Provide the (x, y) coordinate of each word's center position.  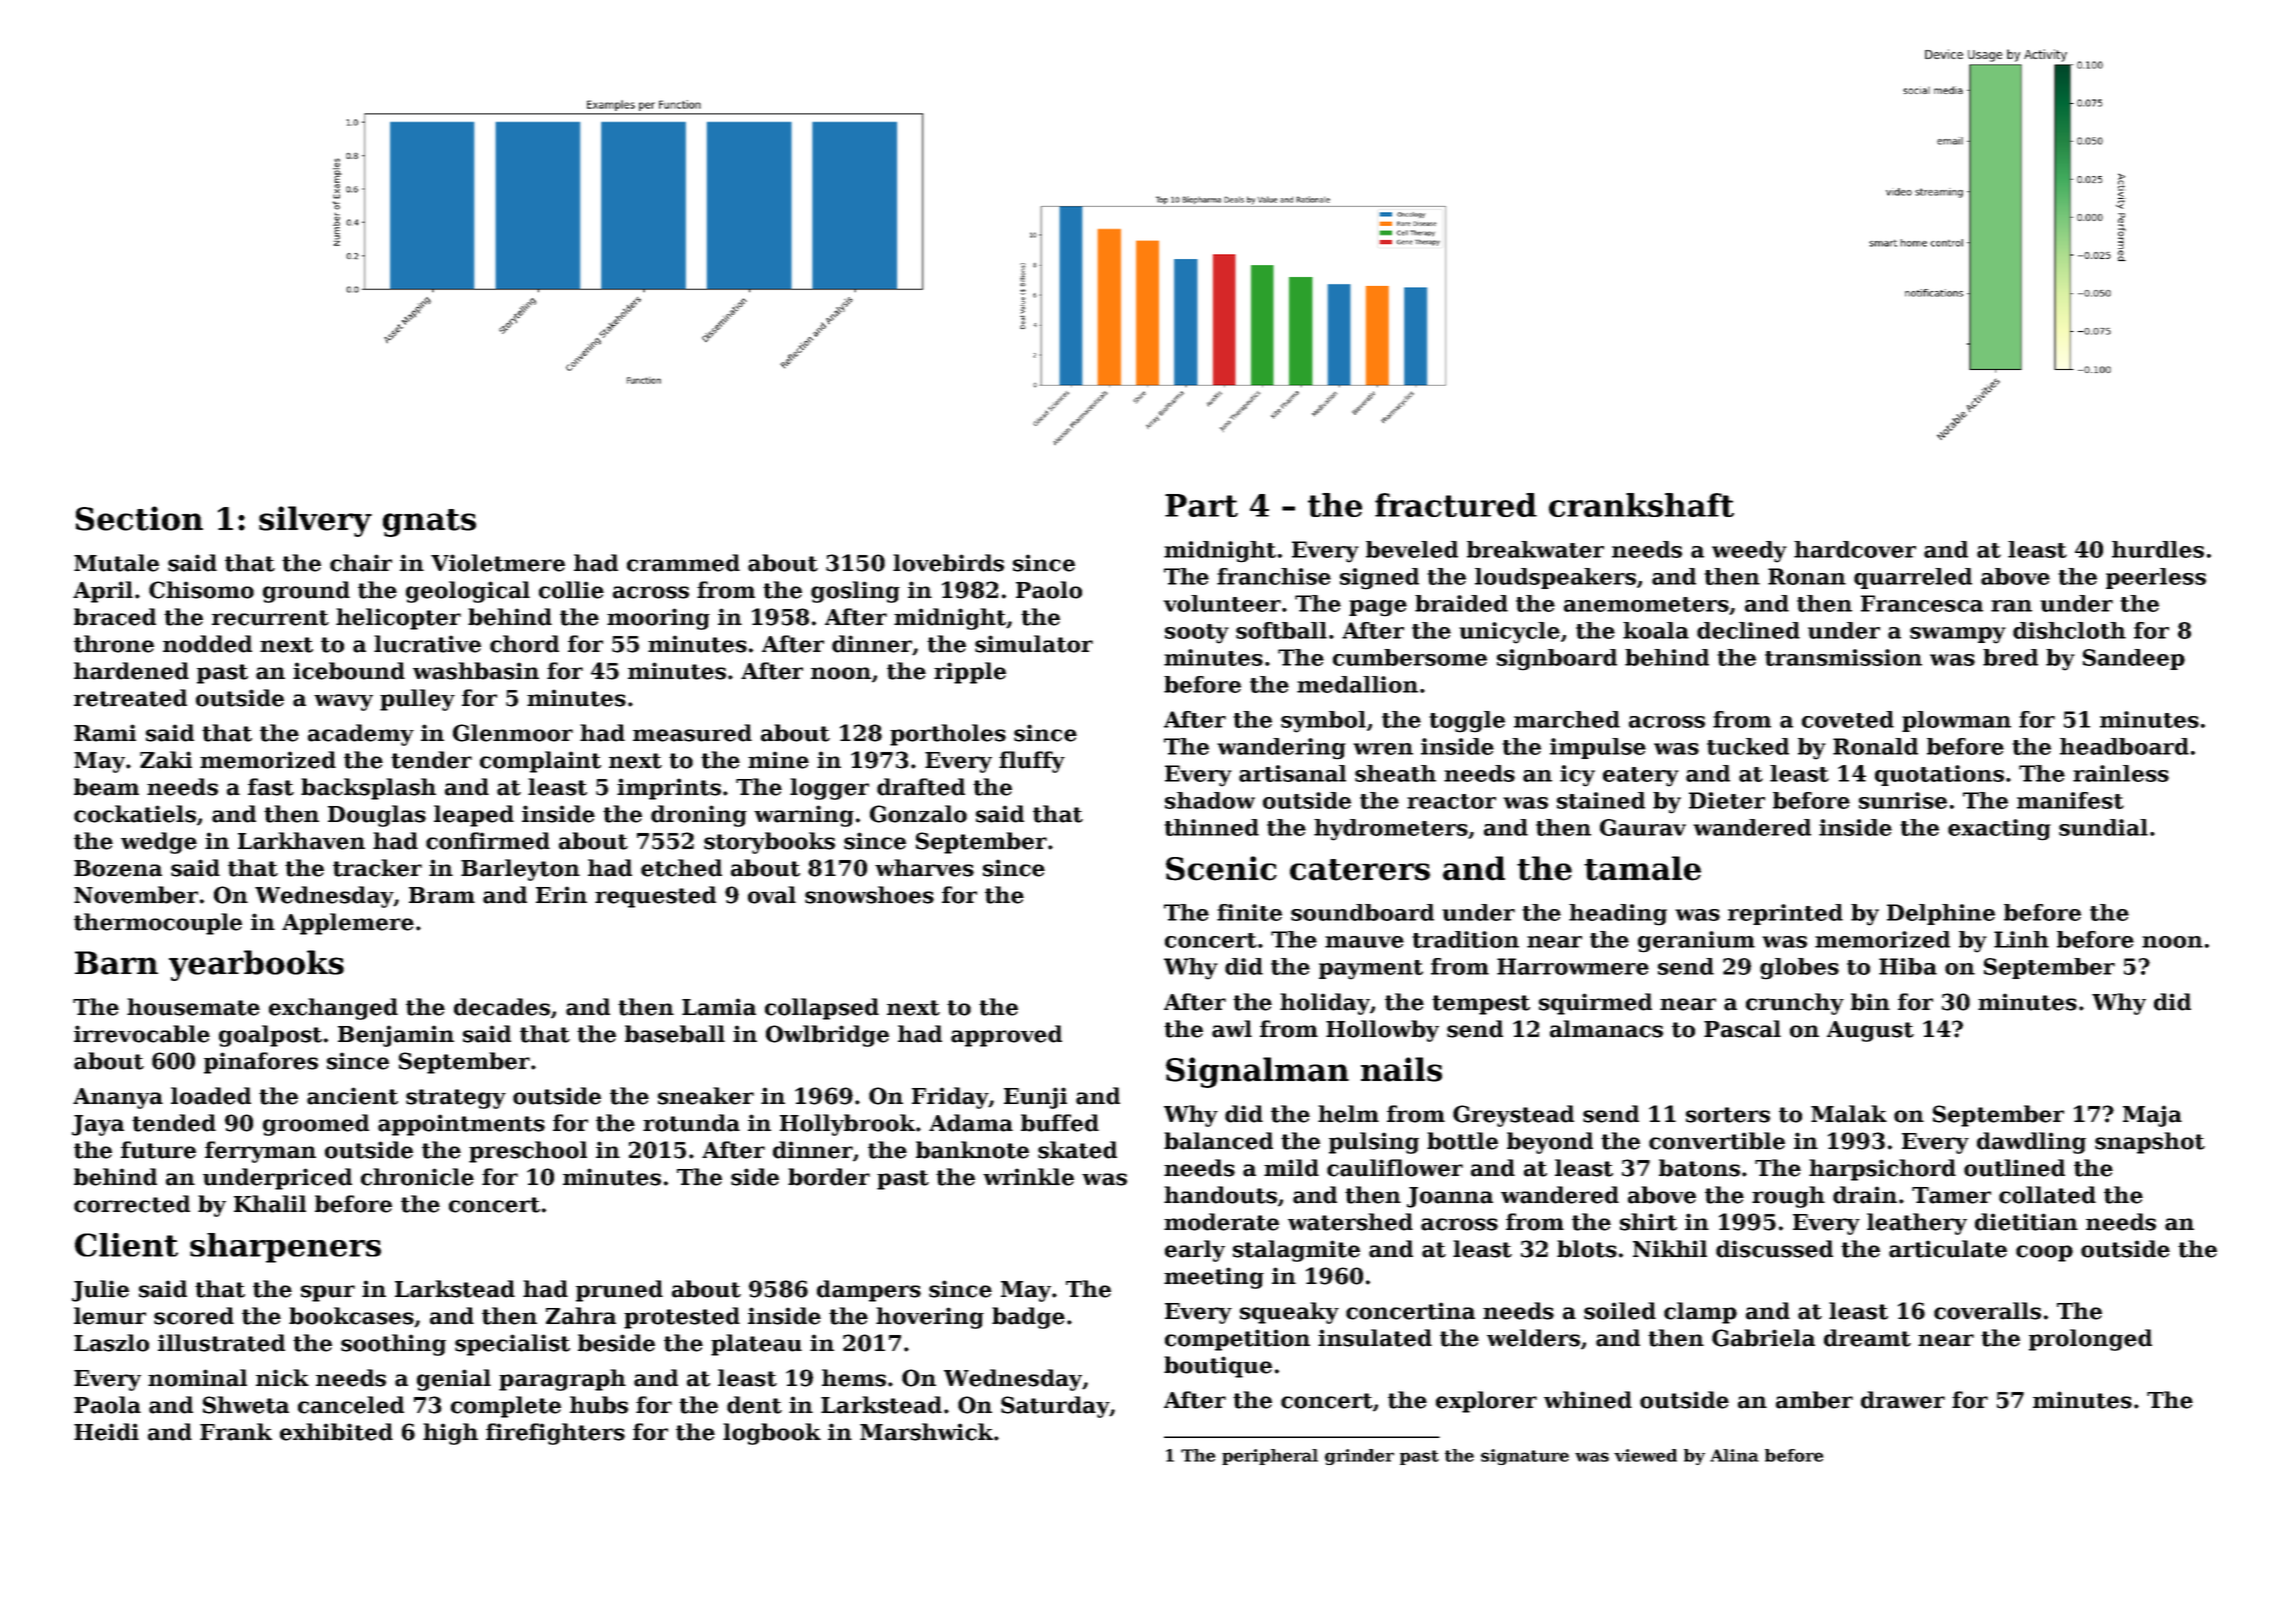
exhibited (336, 1432)
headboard (2124, 746)
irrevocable (142, 1034)
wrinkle (1028, 1177)
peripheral (1270, 1457)
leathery (1917, 1224)
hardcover (1855, 549)
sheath (1395, 773)
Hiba (1908, 966)
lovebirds (948, 563)
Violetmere (498, 563)
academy (361, 735)
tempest (1481, 1005)
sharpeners (285, 1248)
